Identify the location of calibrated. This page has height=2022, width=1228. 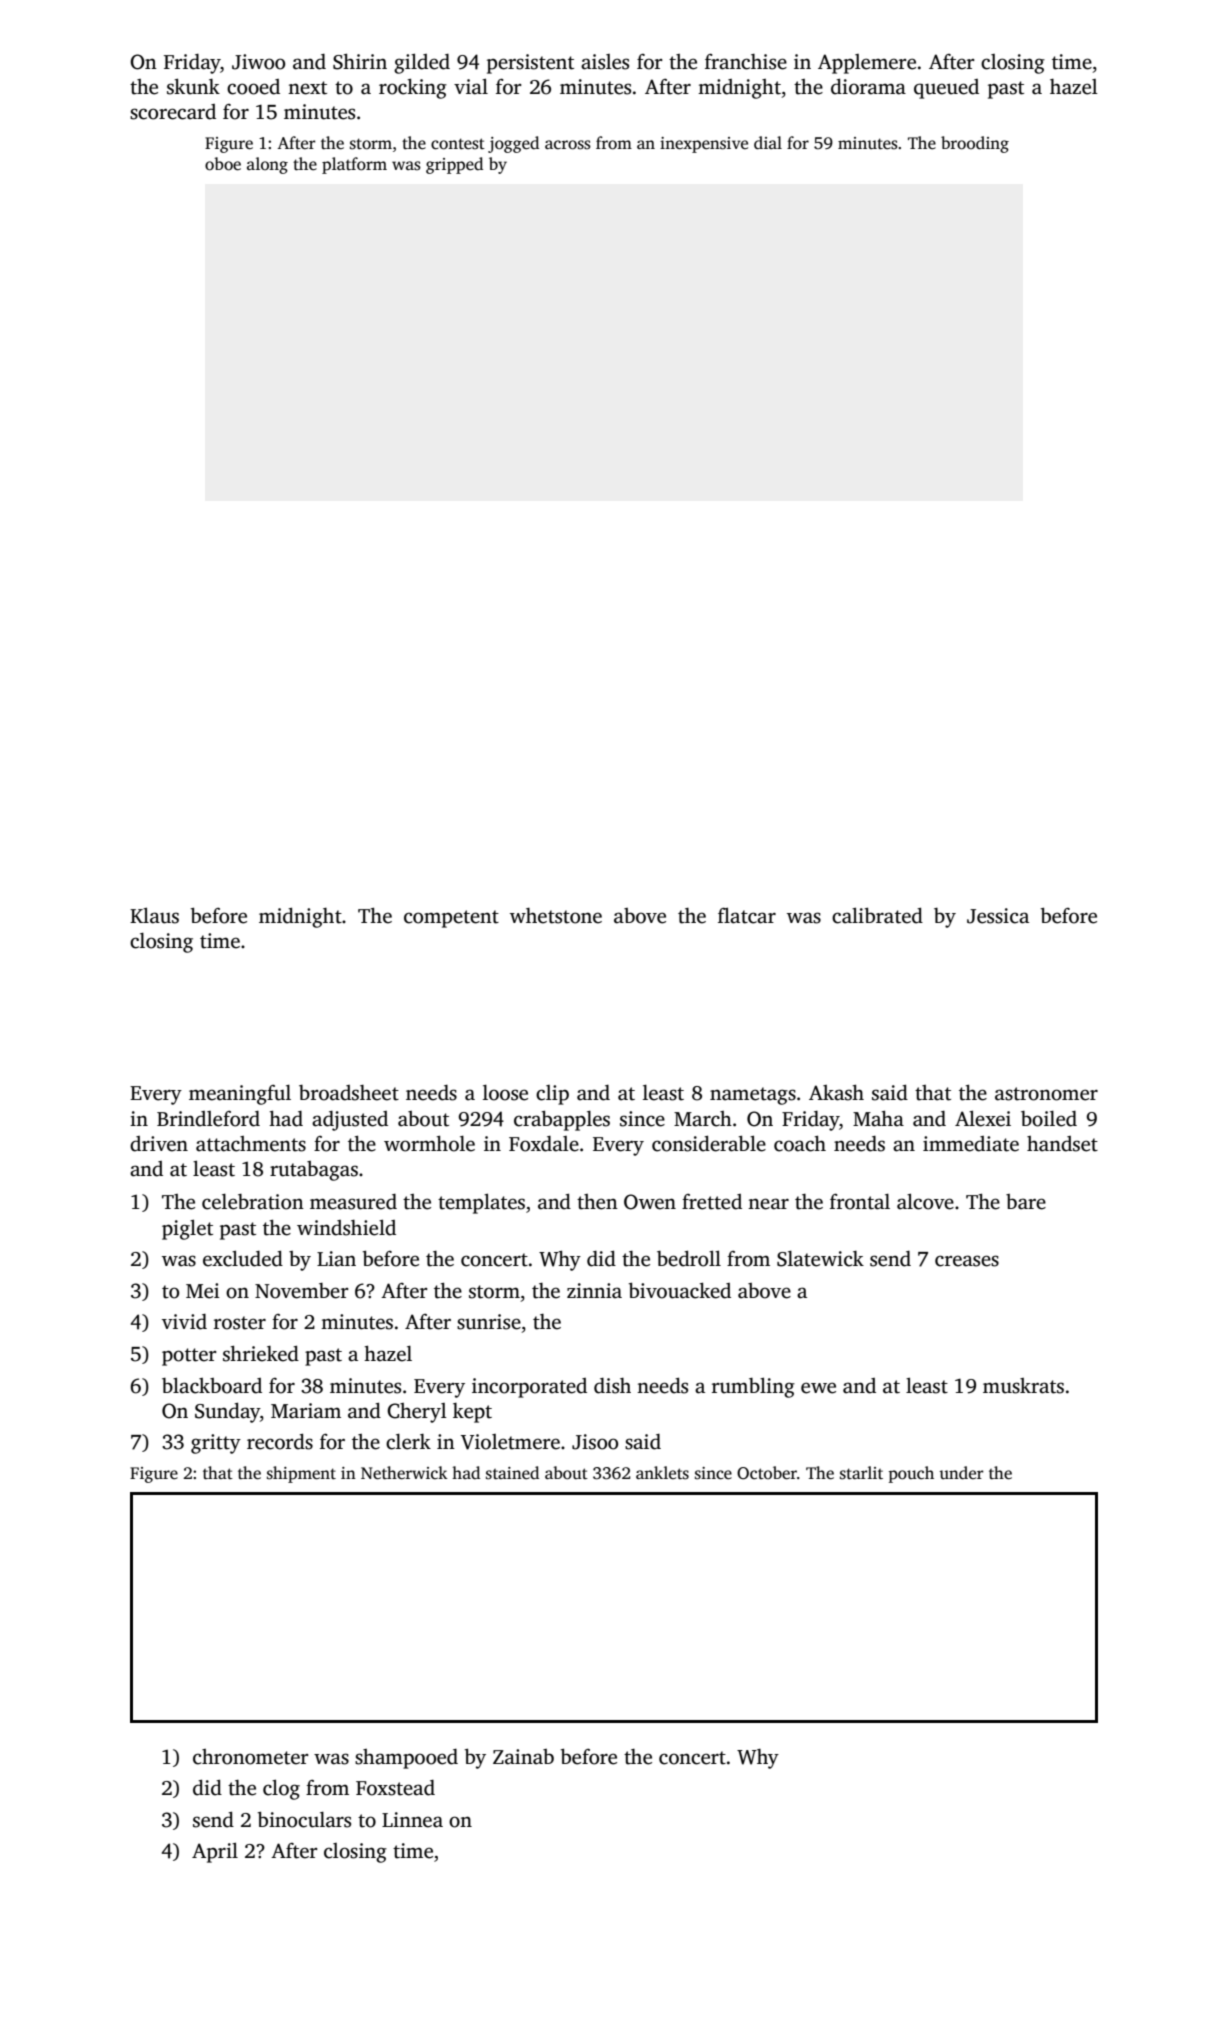
(877, 915).
